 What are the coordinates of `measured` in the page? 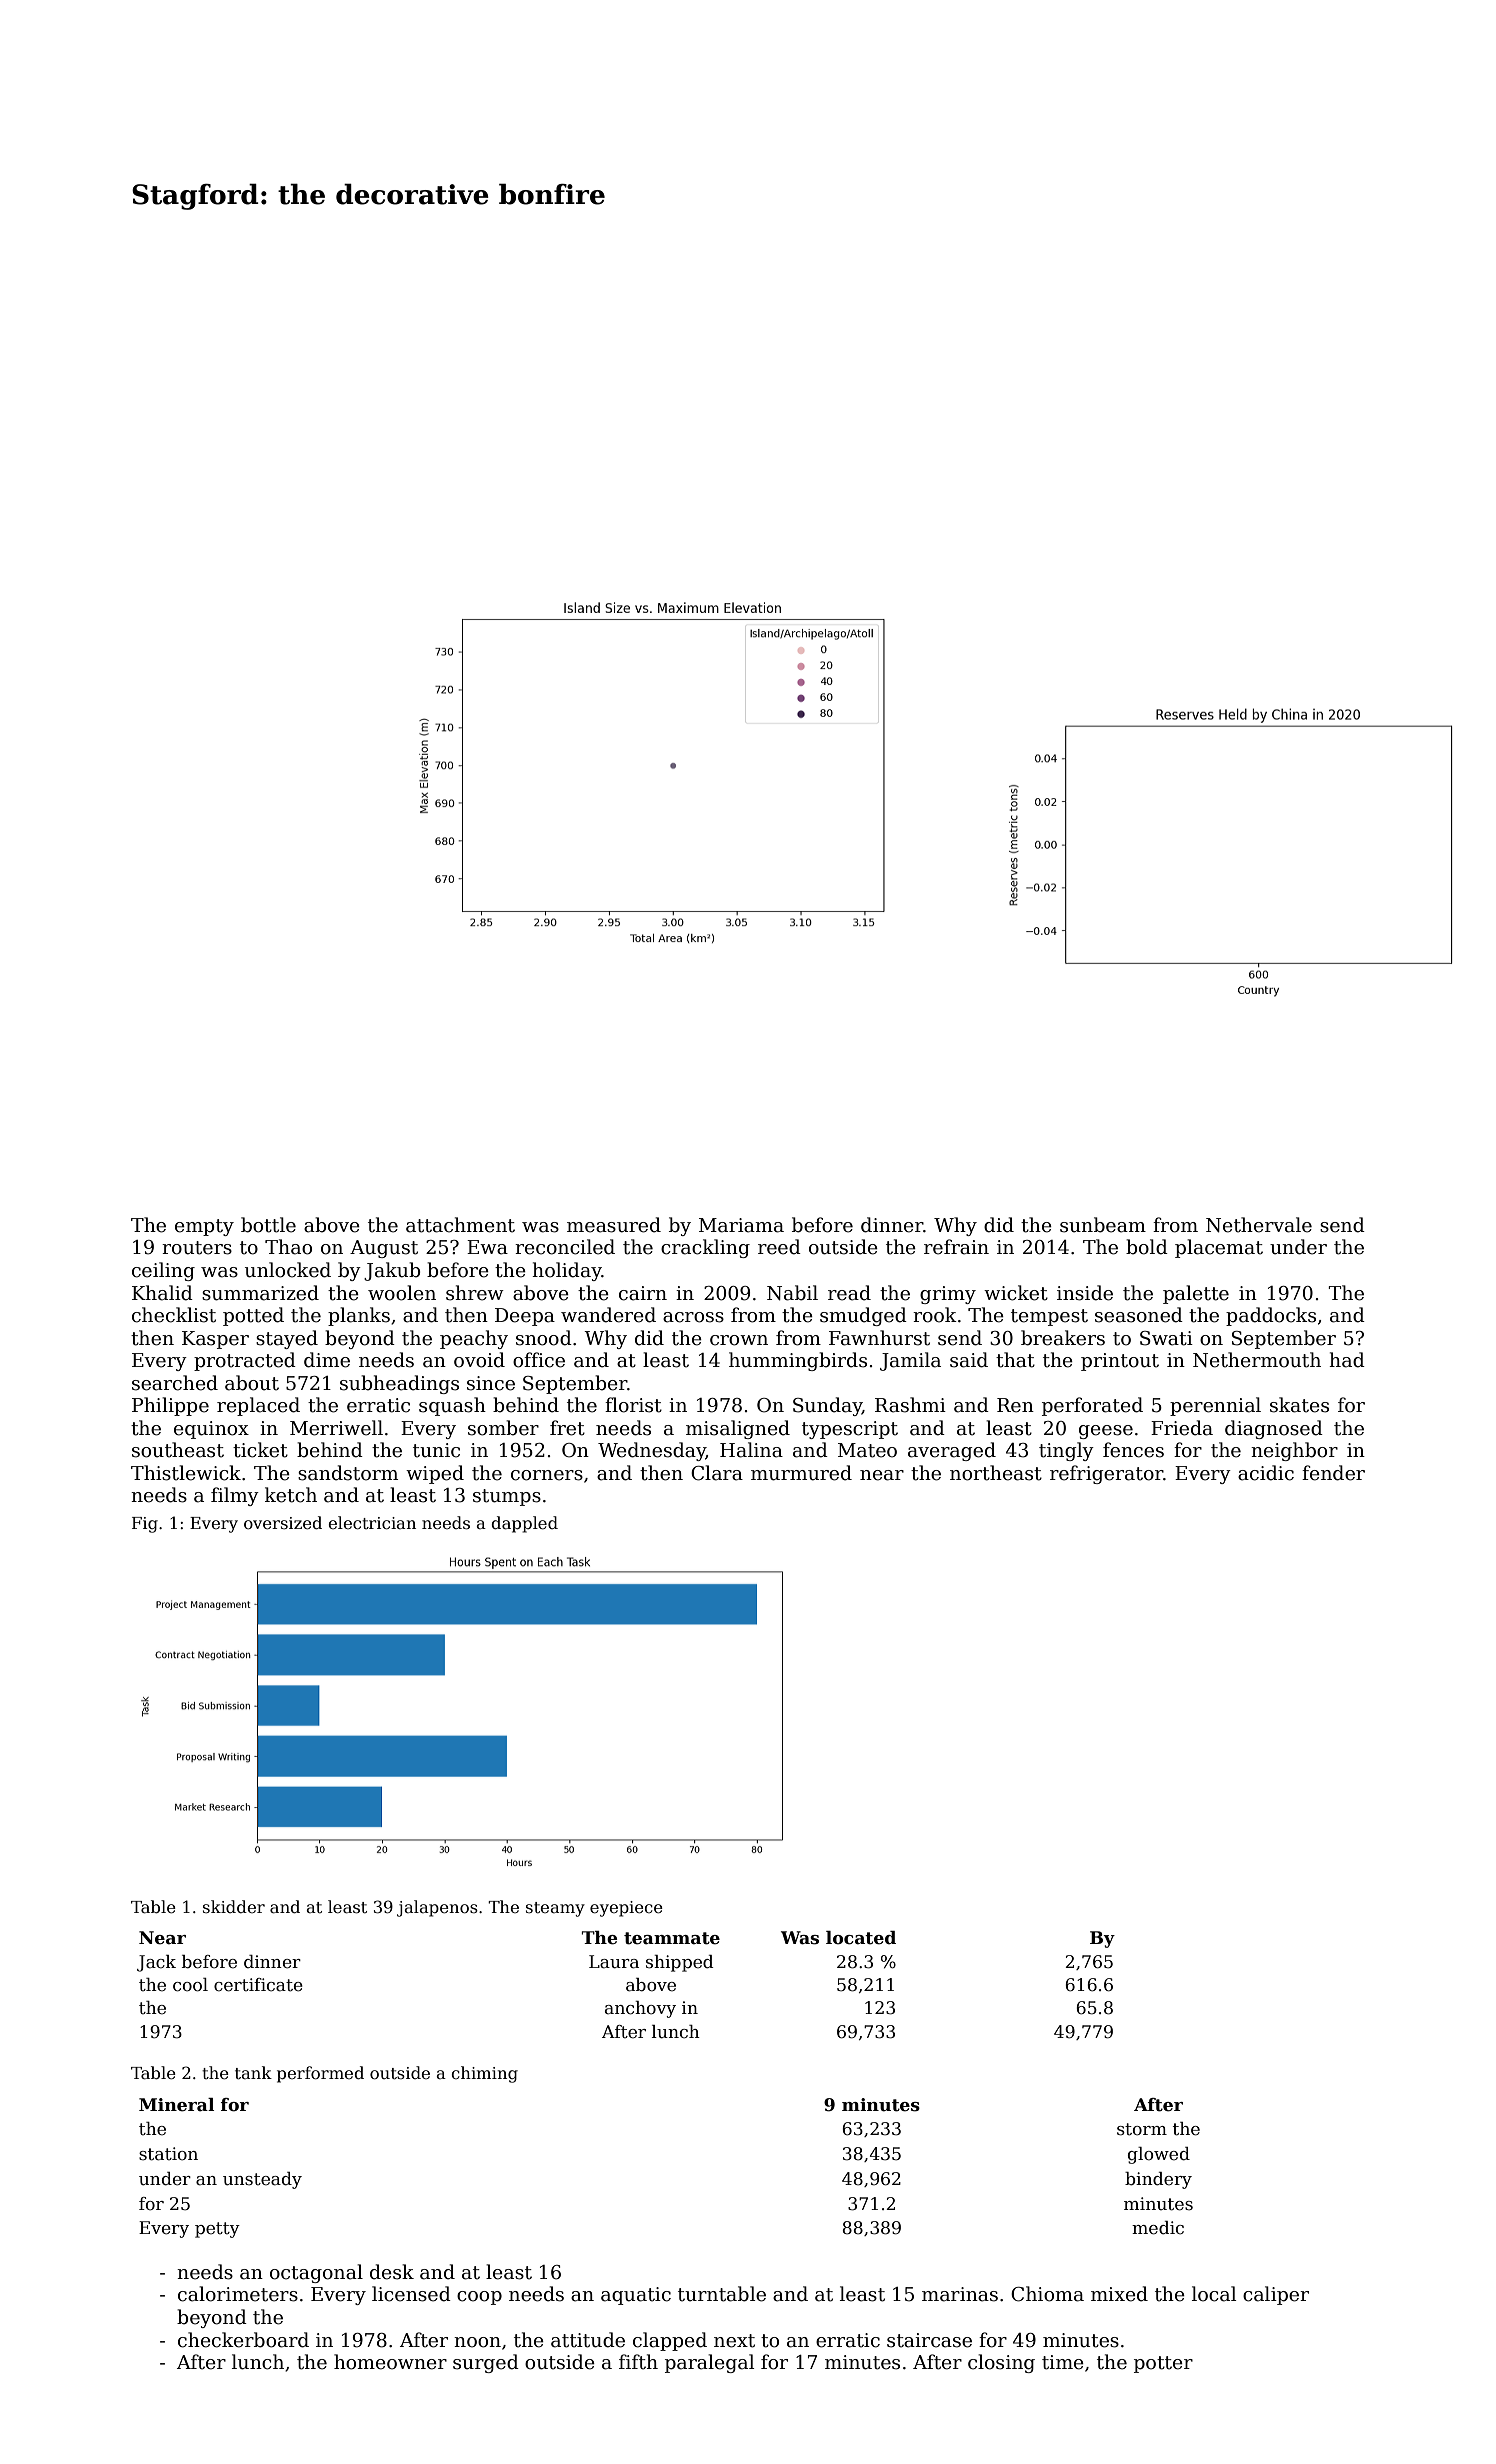 It's located at (614, 1225).
